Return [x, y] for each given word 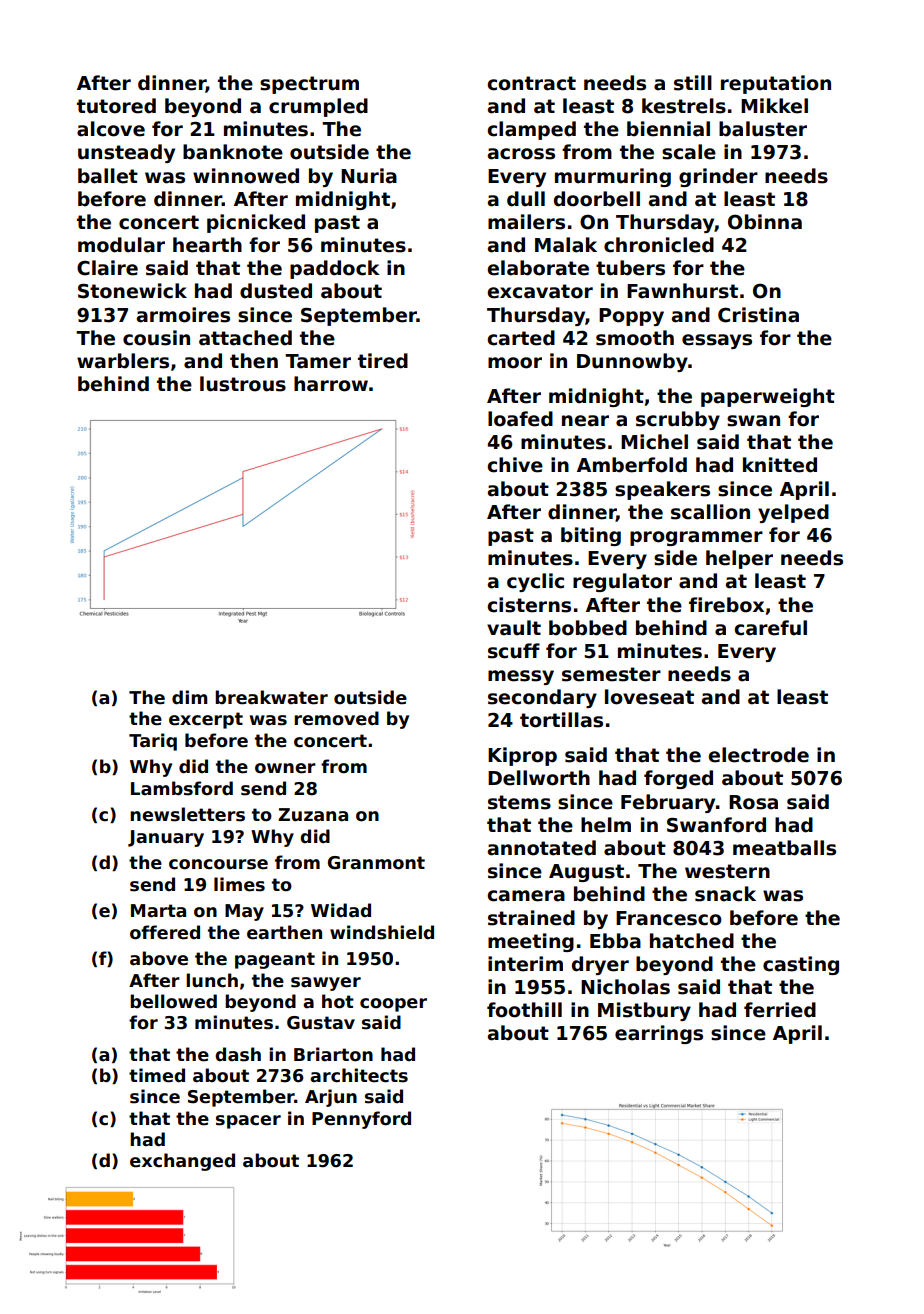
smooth [635, 338]
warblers [123, 361]
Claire [107, 268]
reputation [776, 84]
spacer [248, 1122]
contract [531, 83]
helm [606, 825]
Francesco [669, 918]
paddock [335, 269]
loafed [520, 419]
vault [514, 628]
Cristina [758, 315]
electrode [758, 755]
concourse [218, 864]
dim [189, 697]
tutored [116, 106]
